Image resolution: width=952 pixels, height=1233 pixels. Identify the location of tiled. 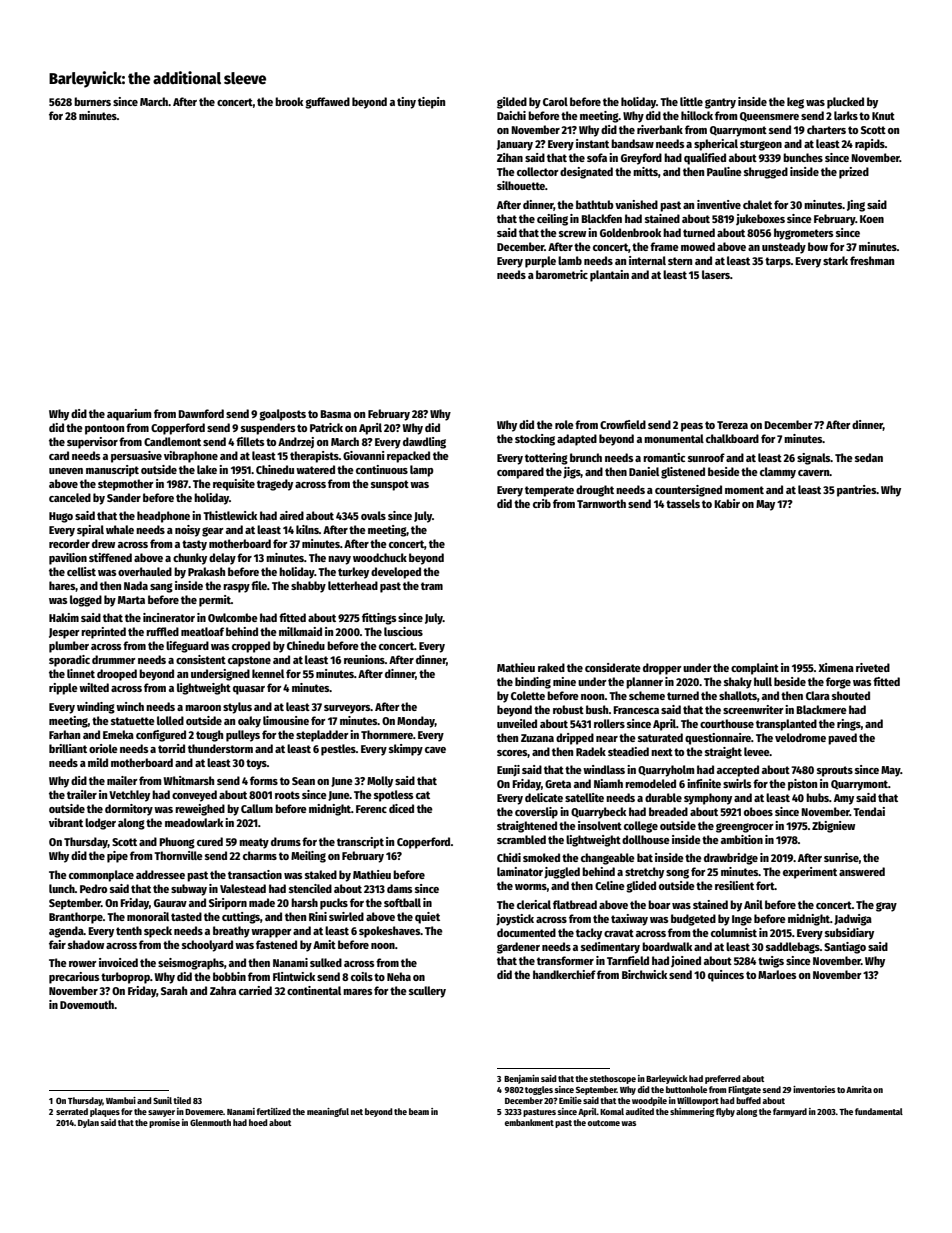
(182, 1100).
